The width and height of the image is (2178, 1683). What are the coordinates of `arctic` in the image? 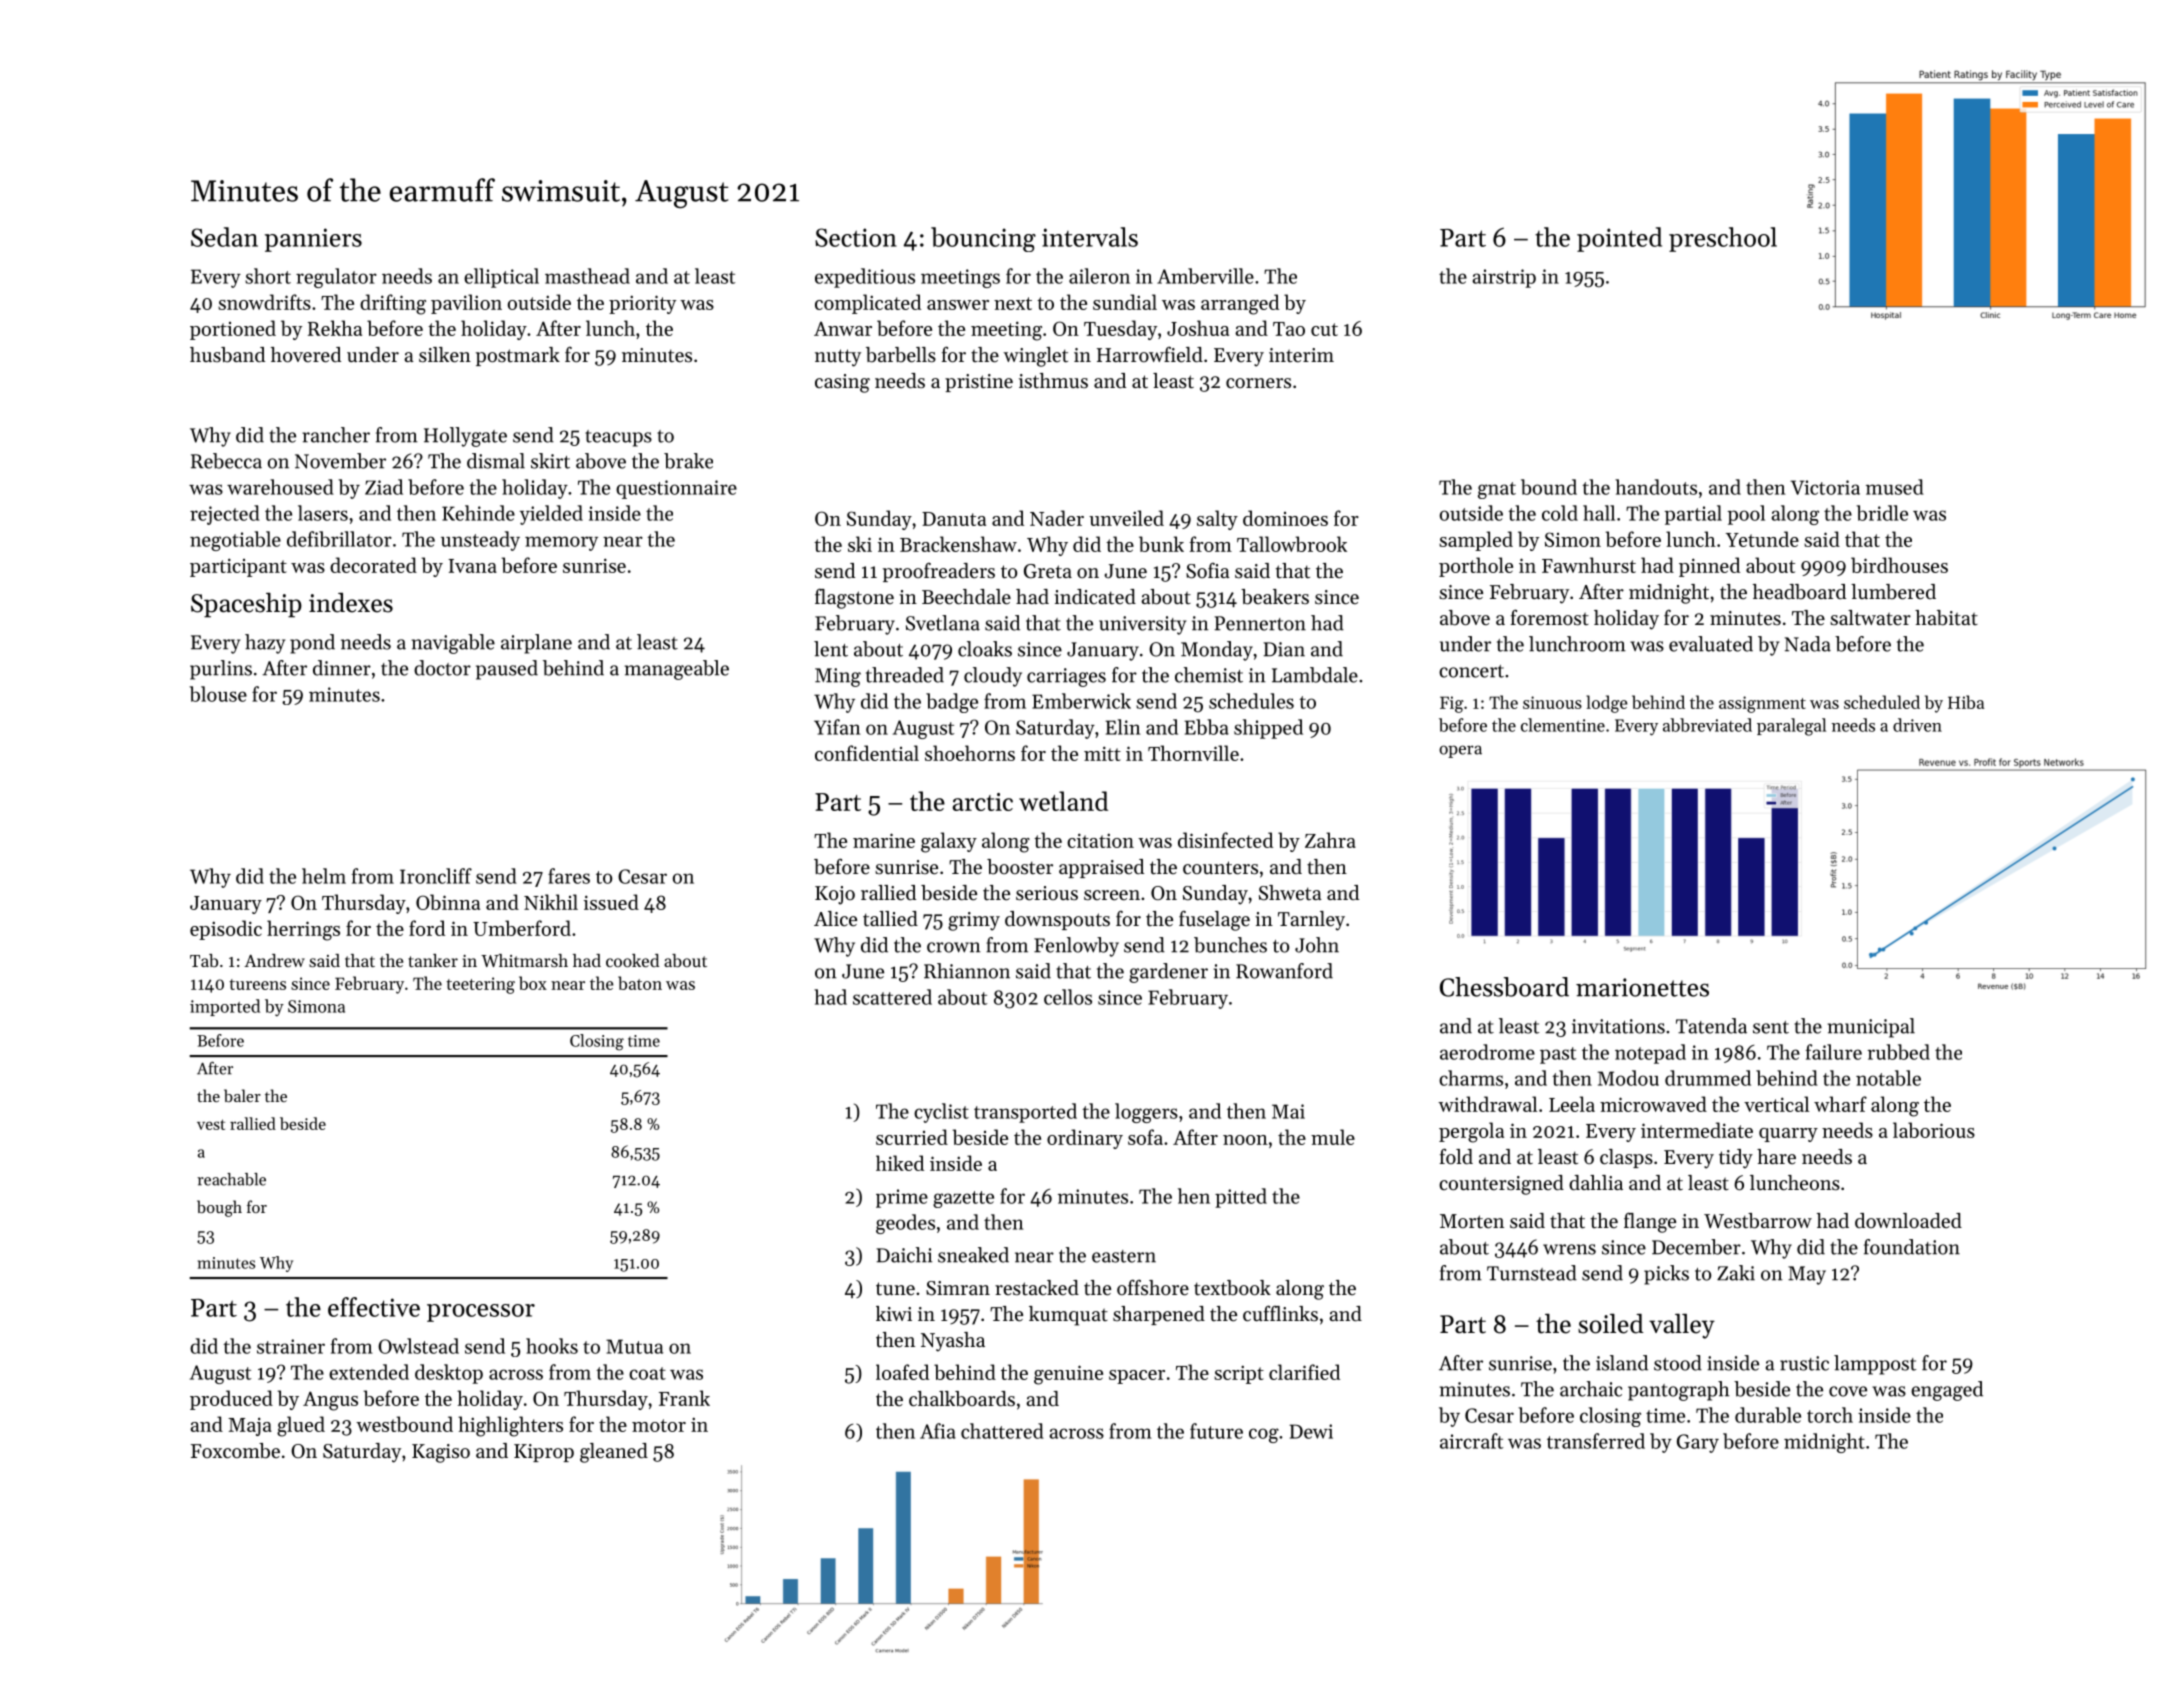 It's located at (982, 802).
